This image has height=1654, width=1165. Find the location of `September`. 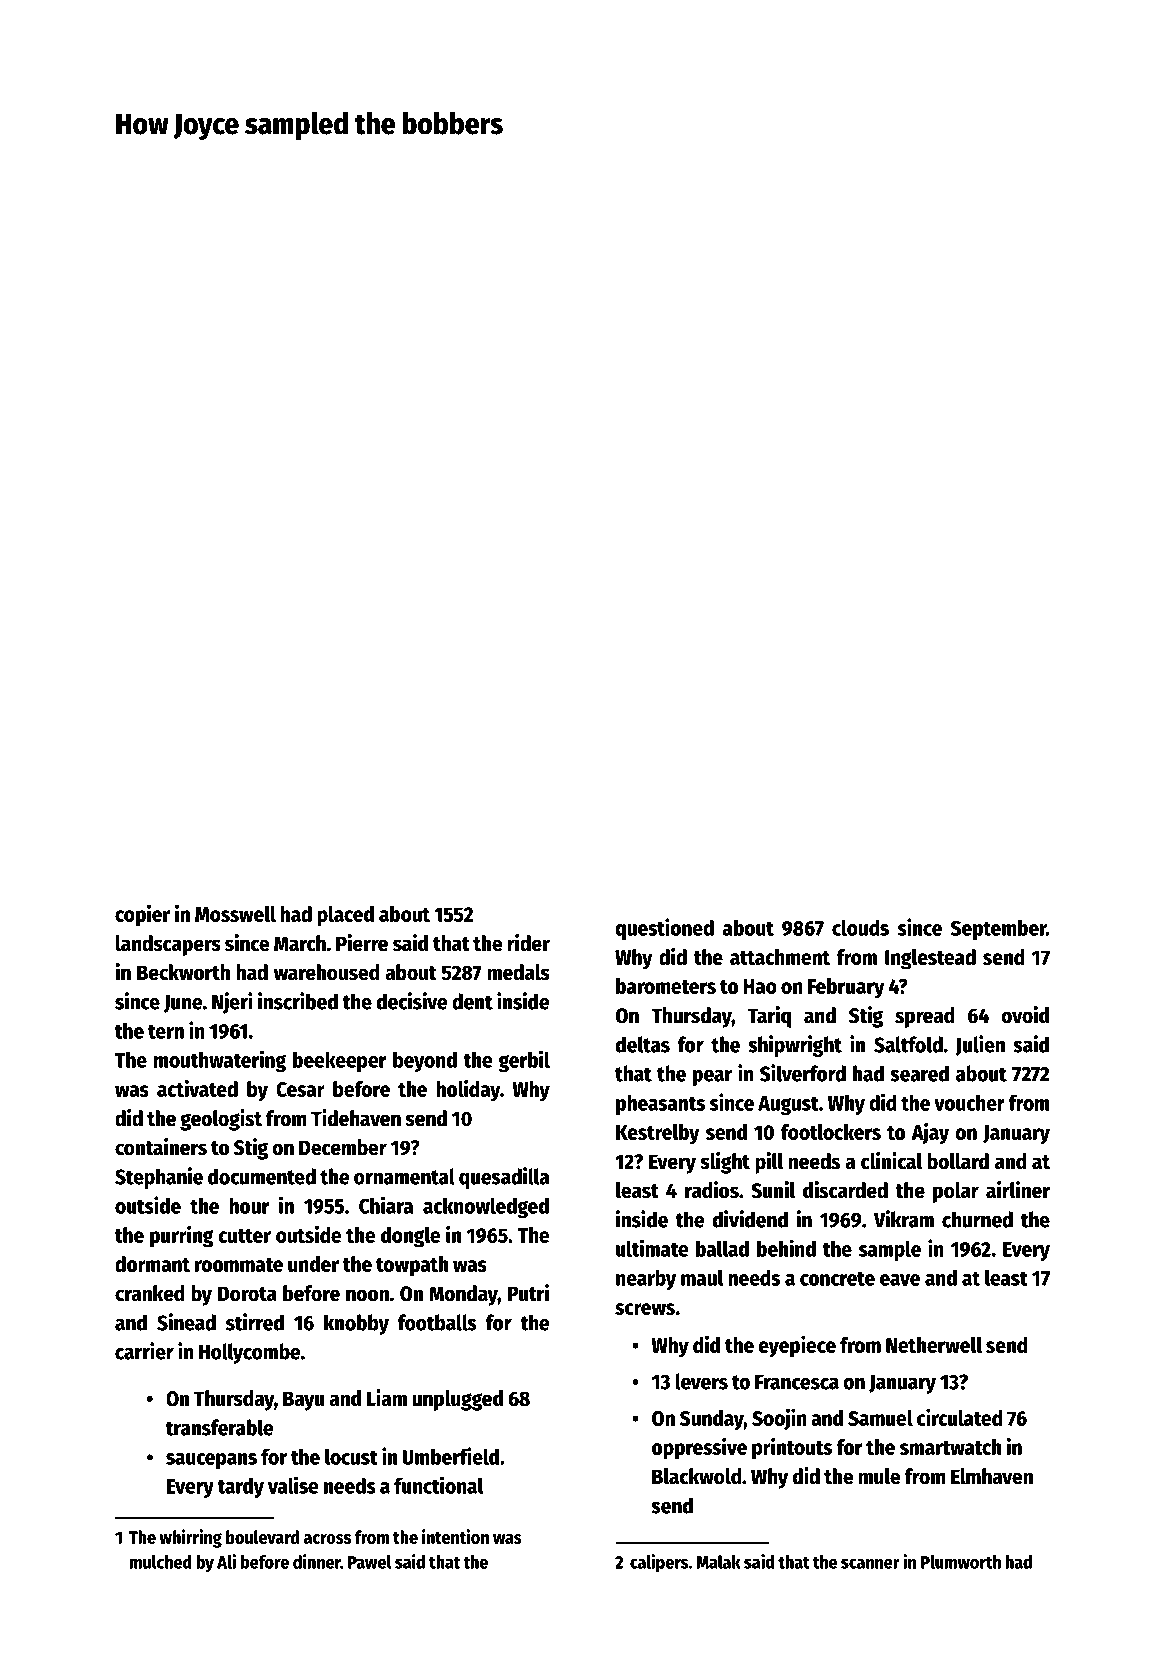

September is located at coordinates (998, 929).
